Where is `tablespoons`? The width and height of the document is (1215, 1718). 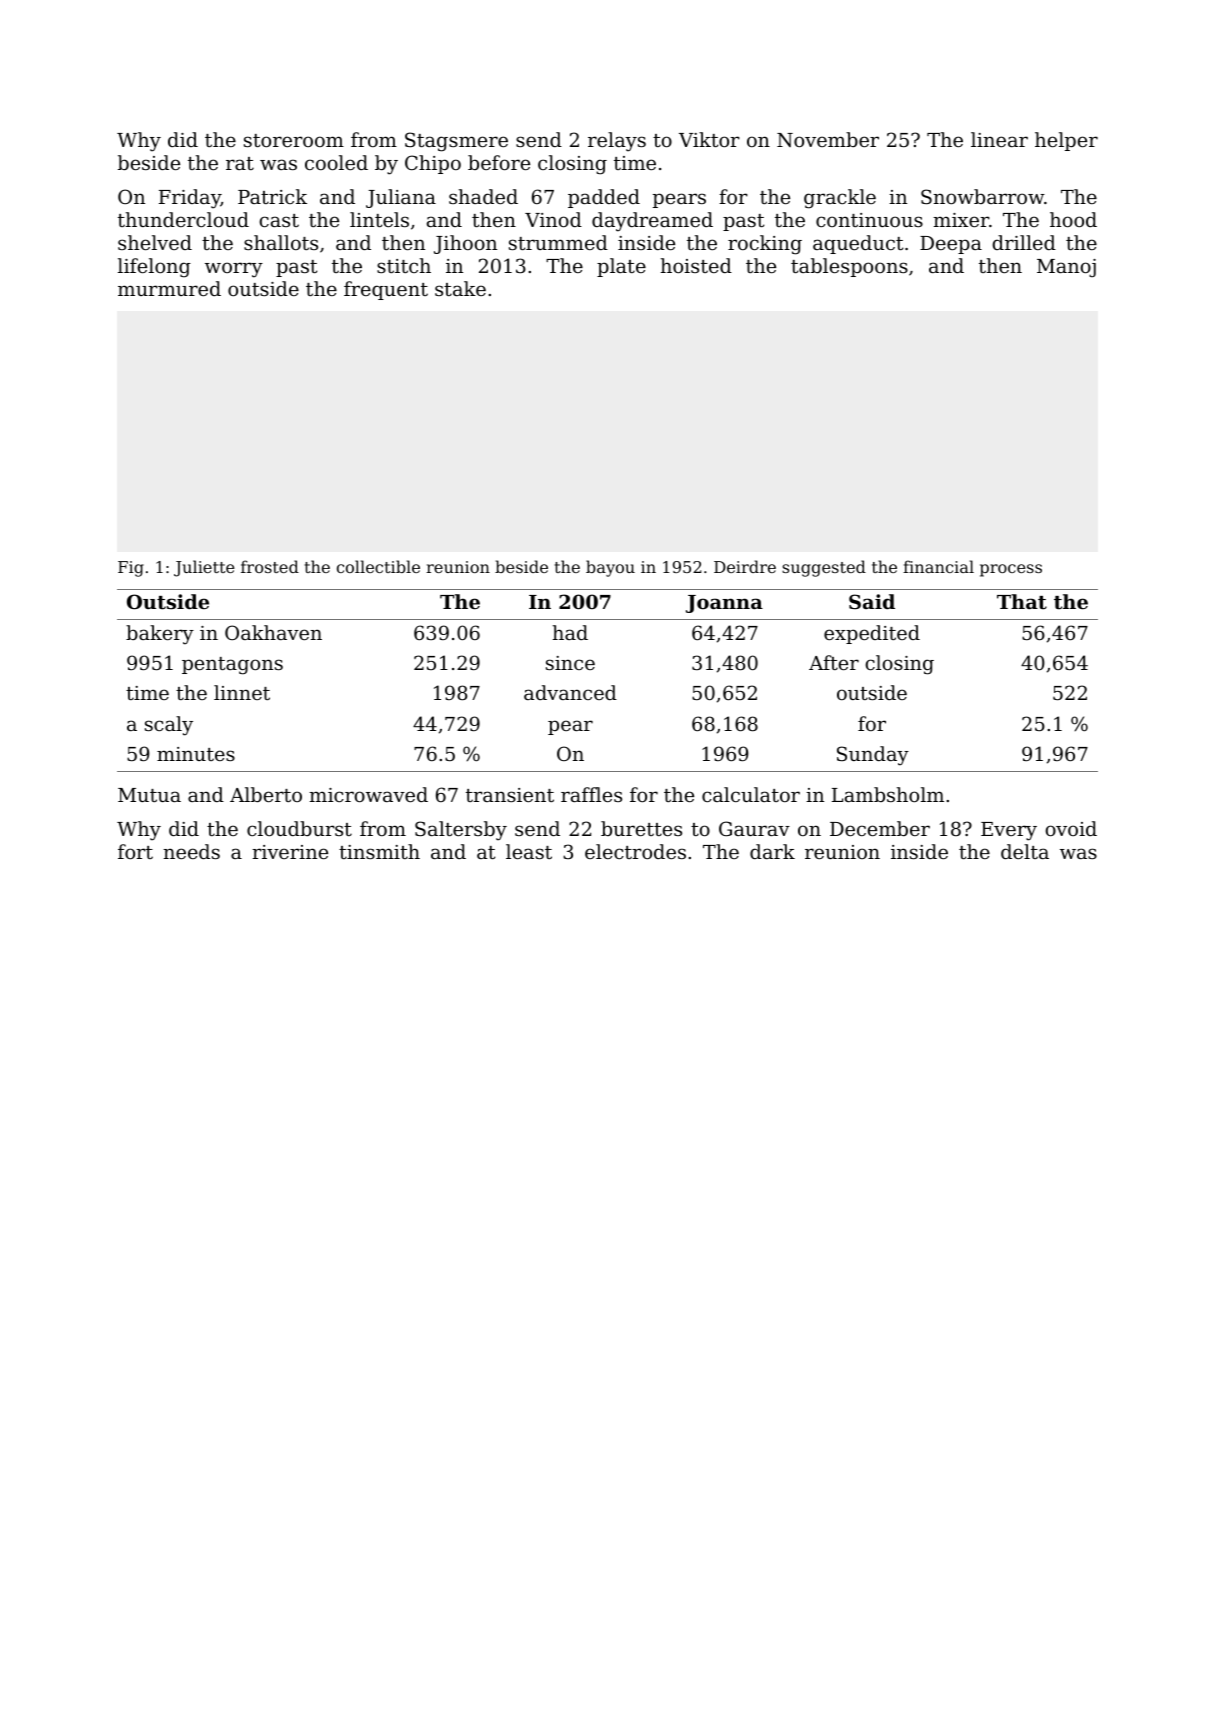
tablespoons is located at coordinates (849, 267).
